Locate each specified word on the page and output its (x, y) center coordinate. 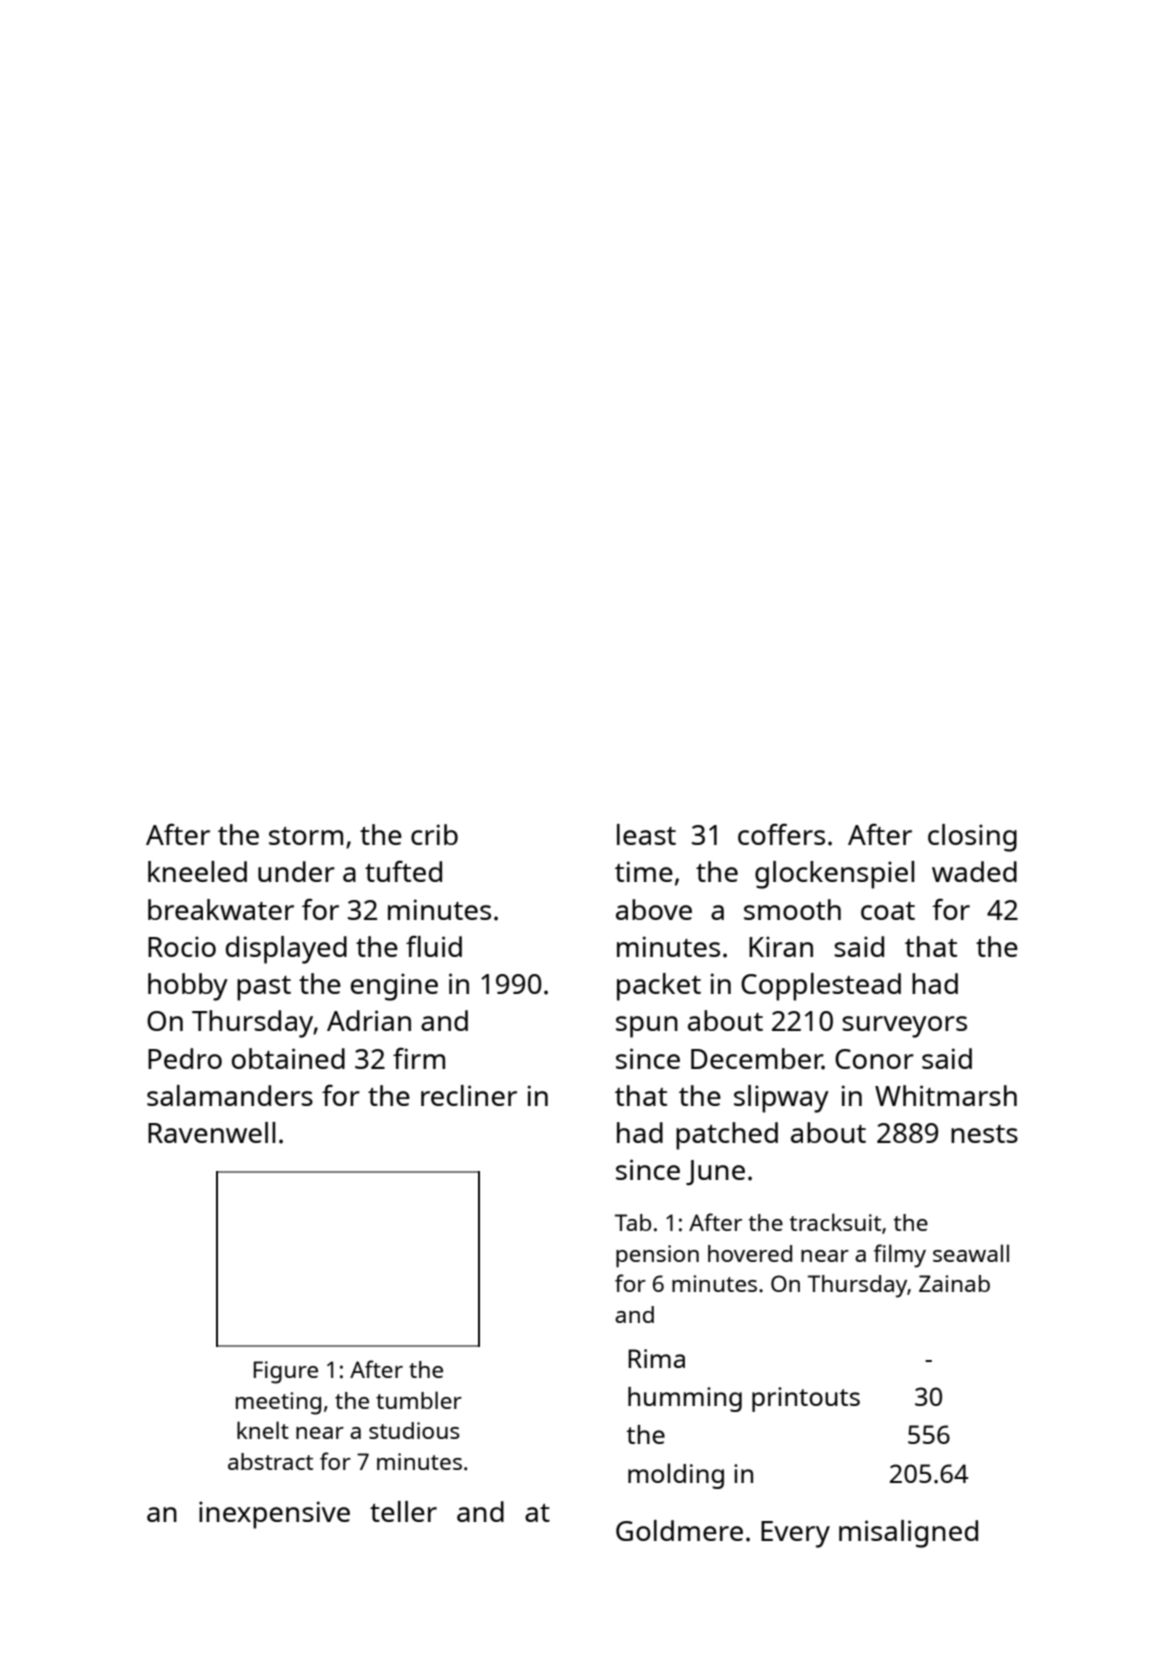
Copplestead (821, 987)
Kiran (781, 946)
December (756, 1058)
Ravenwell (211, 1132)
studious (414, 1430)
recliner (469, 1095)
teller (403, 1511)
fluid (434, 946)
